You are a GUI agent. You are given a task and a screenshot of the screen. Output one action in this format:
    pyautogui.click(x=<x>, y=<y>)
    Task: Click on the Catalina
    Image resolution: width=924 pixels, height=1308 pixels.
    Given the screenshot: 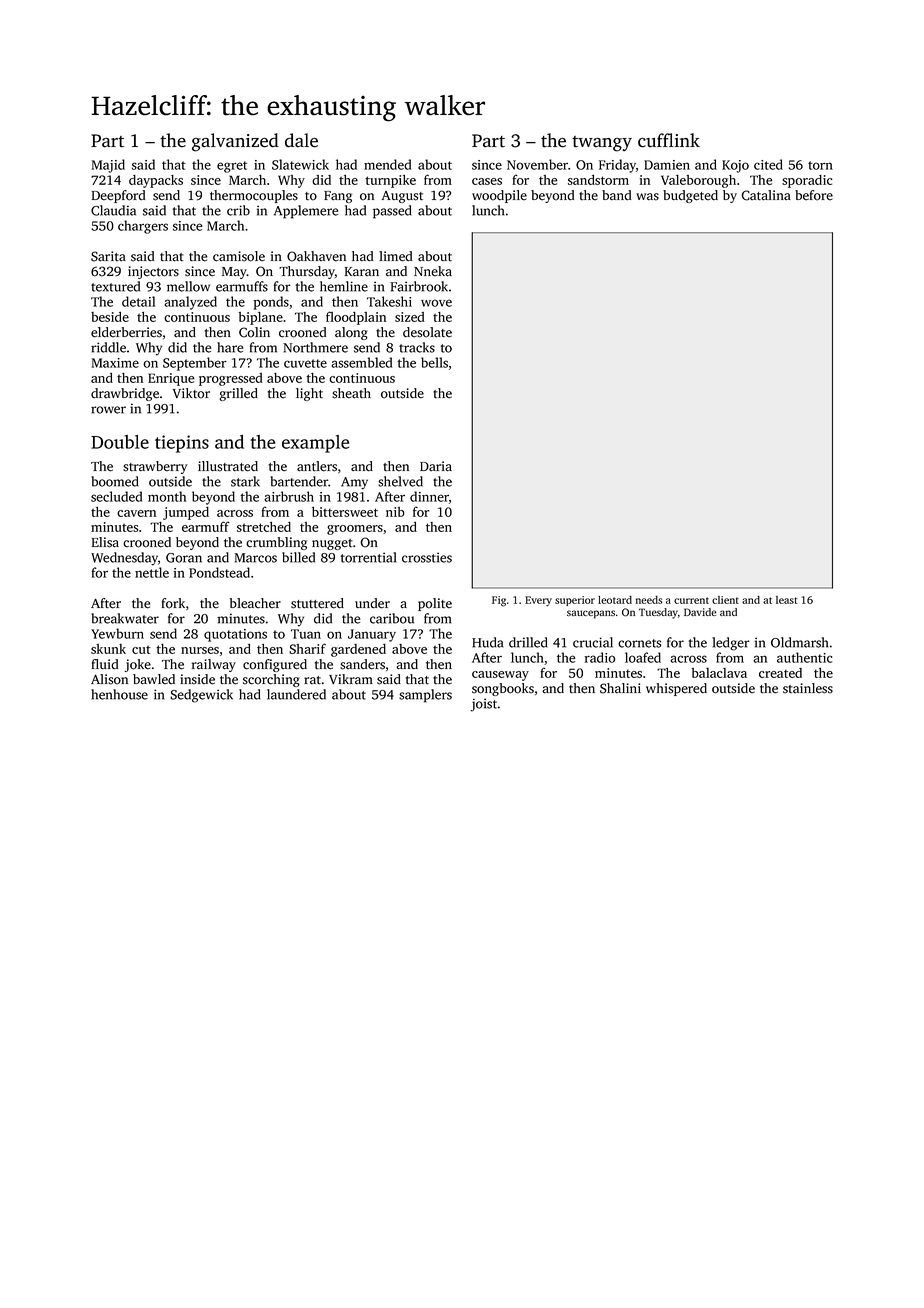 What is the action you would take?
    pyautogui.click(x=766, y=195)
